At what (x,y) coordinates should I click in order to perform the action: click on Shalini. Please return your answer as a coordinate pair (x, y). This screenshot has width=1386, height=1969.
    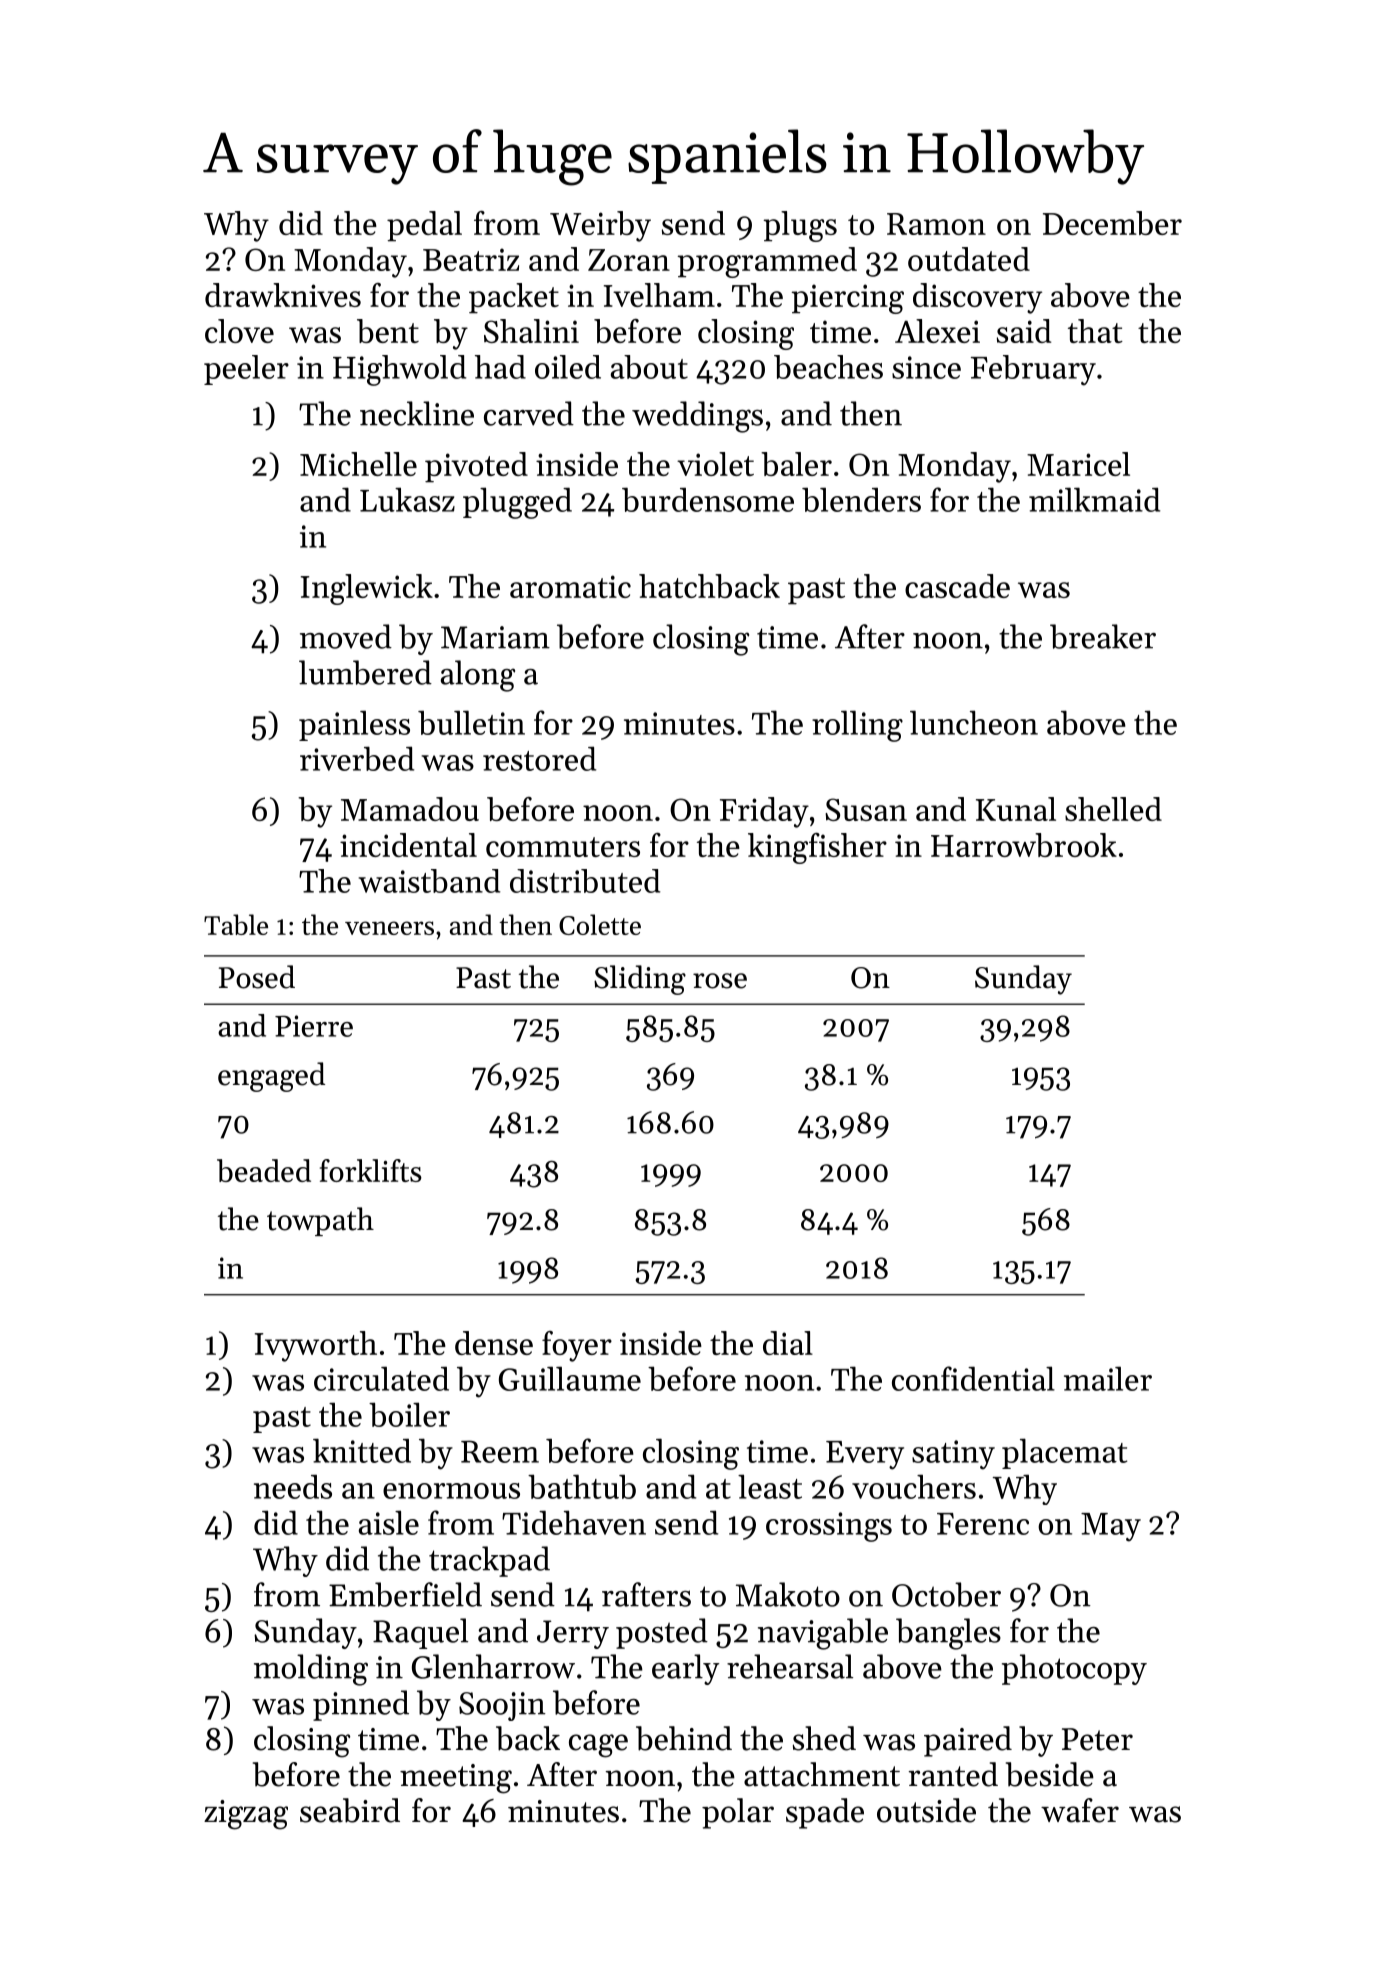
    Looking at the image, I should click on (531, 331).
